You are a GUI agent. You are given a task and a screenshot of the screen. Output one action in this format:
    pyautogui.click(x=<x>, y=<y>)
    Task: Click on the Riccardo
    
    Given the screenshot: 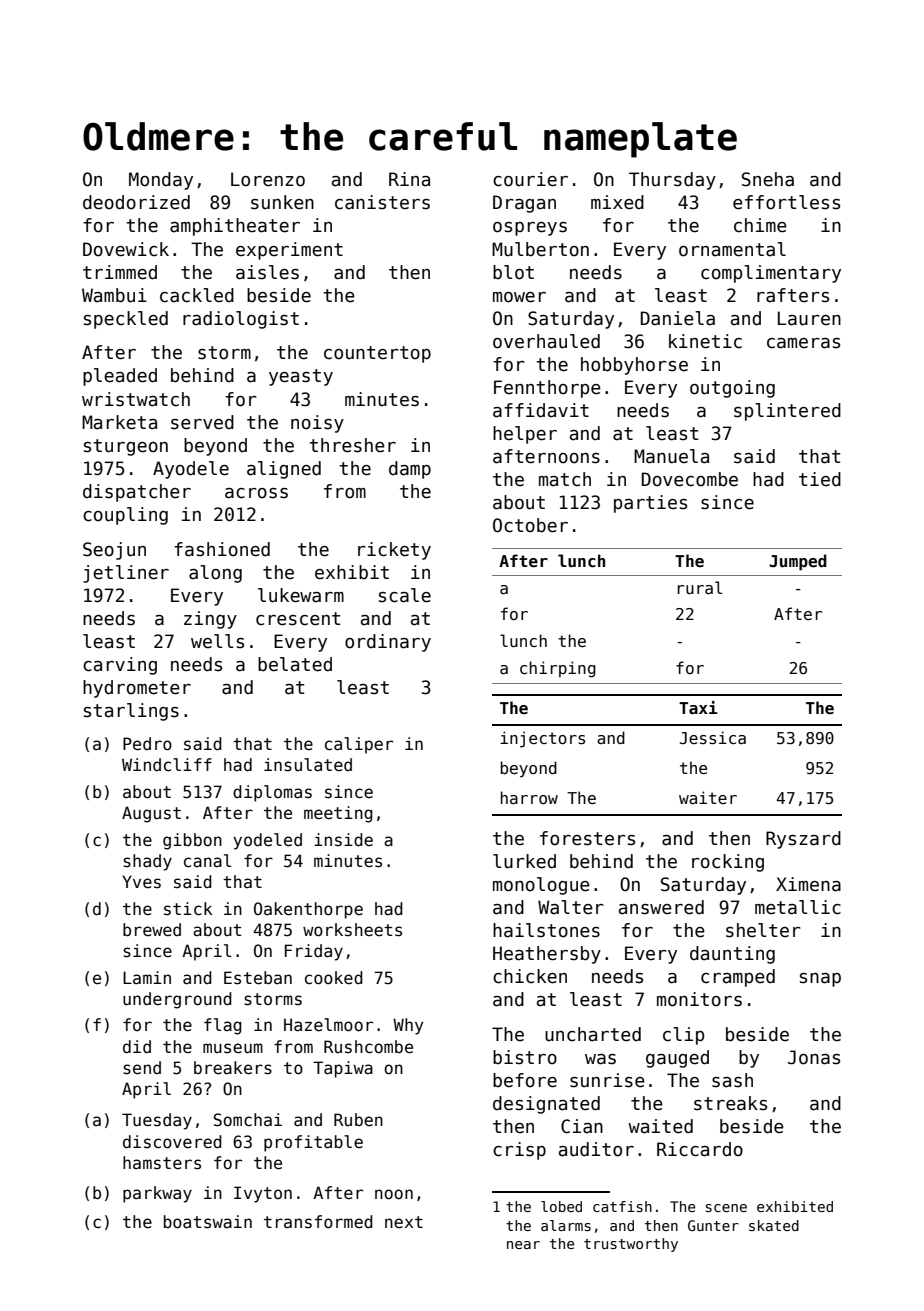 What is the action you would take?
    pyautogui.click(x=700, y=1149)
